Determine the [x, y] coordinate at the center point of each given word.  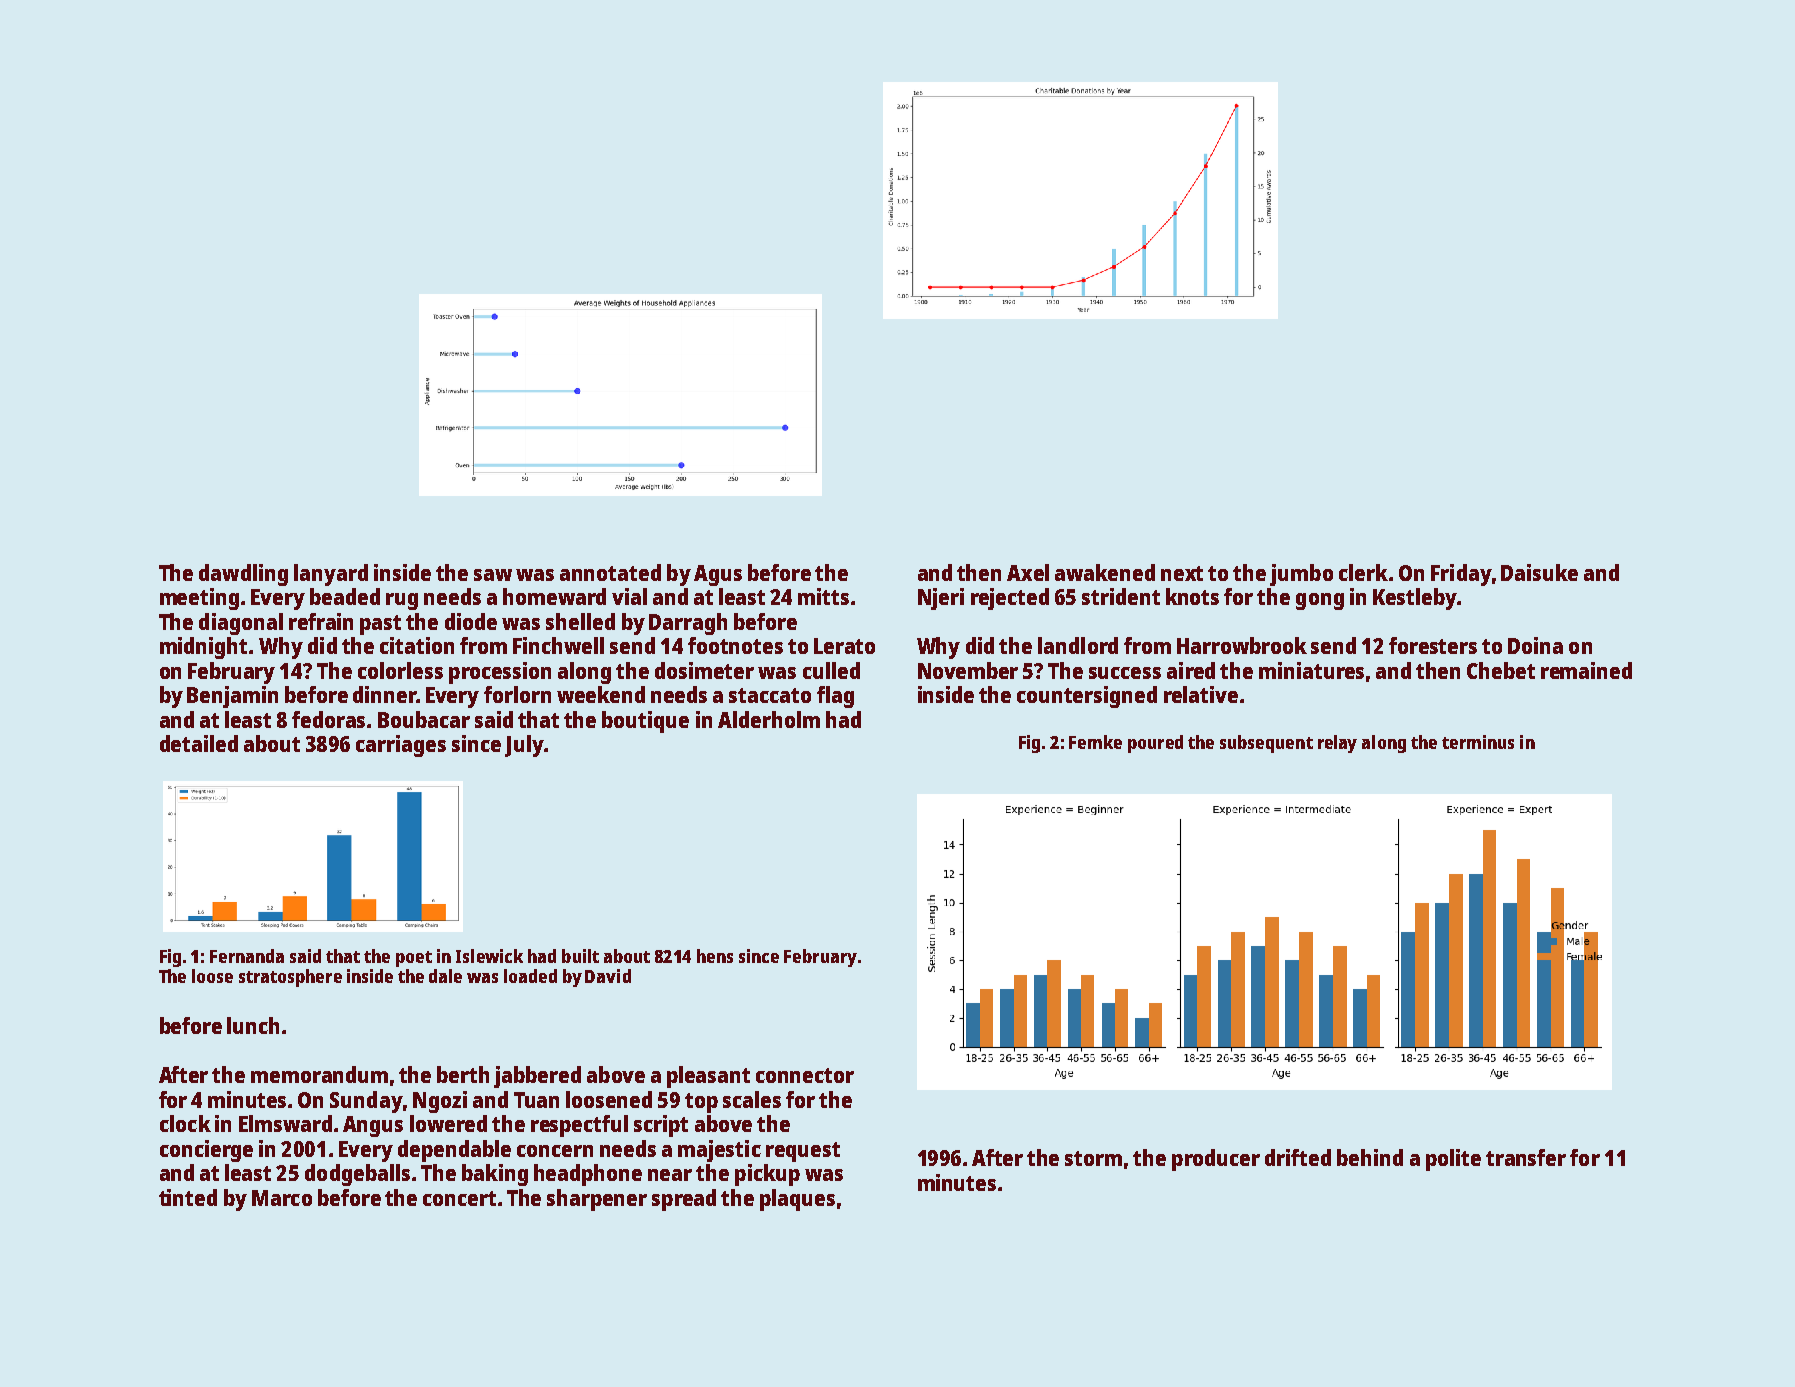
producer [1216, 1160]
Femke [1095, 742]
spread [684, 1200]
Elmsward [285, 1123]
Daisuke [1539, 572]
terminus [1478, 742]
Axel [1028, 572]
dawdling [243, 575]
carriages [401, 746]
